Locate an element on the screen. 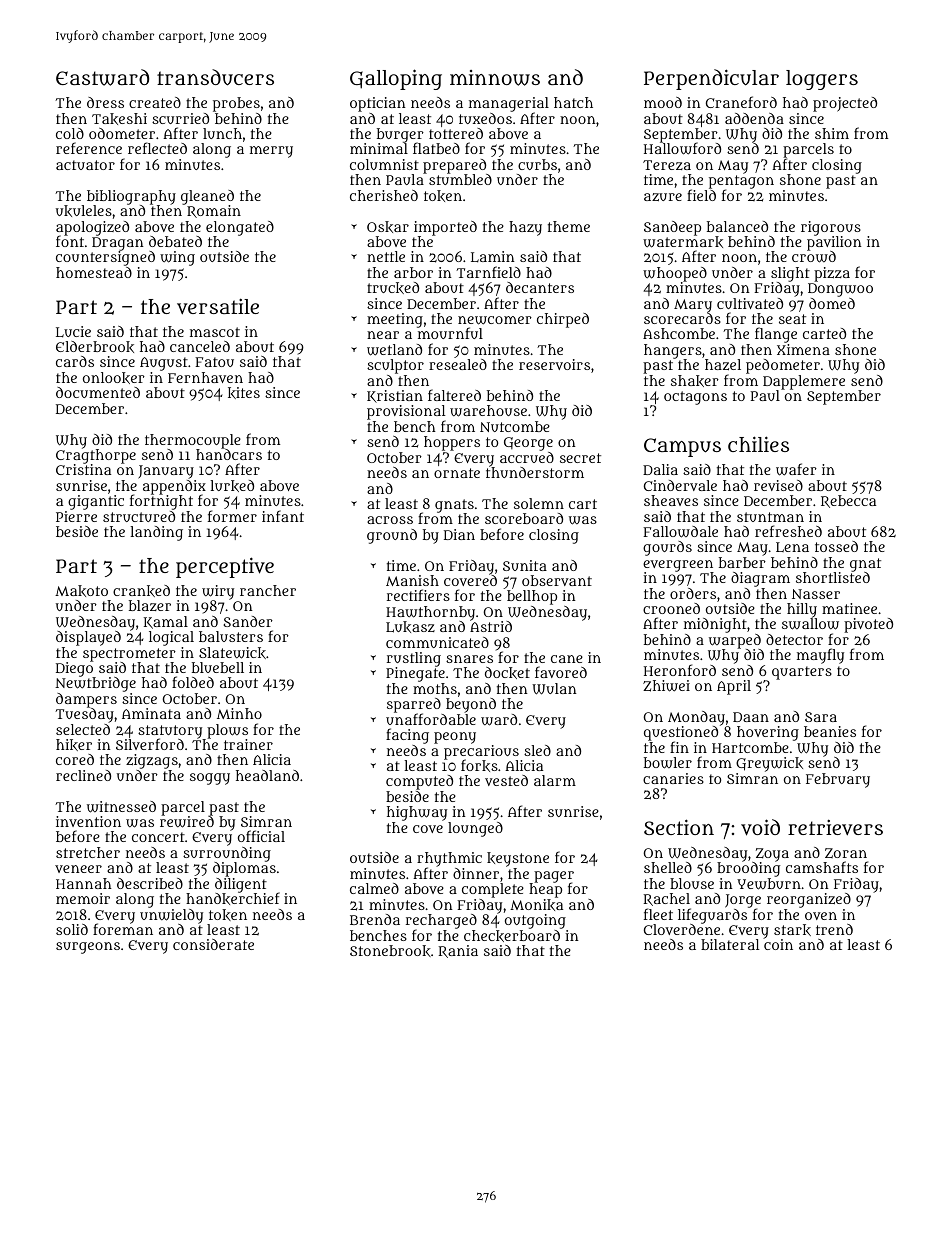  Perpendicular is located at coordinates (711, 79).
